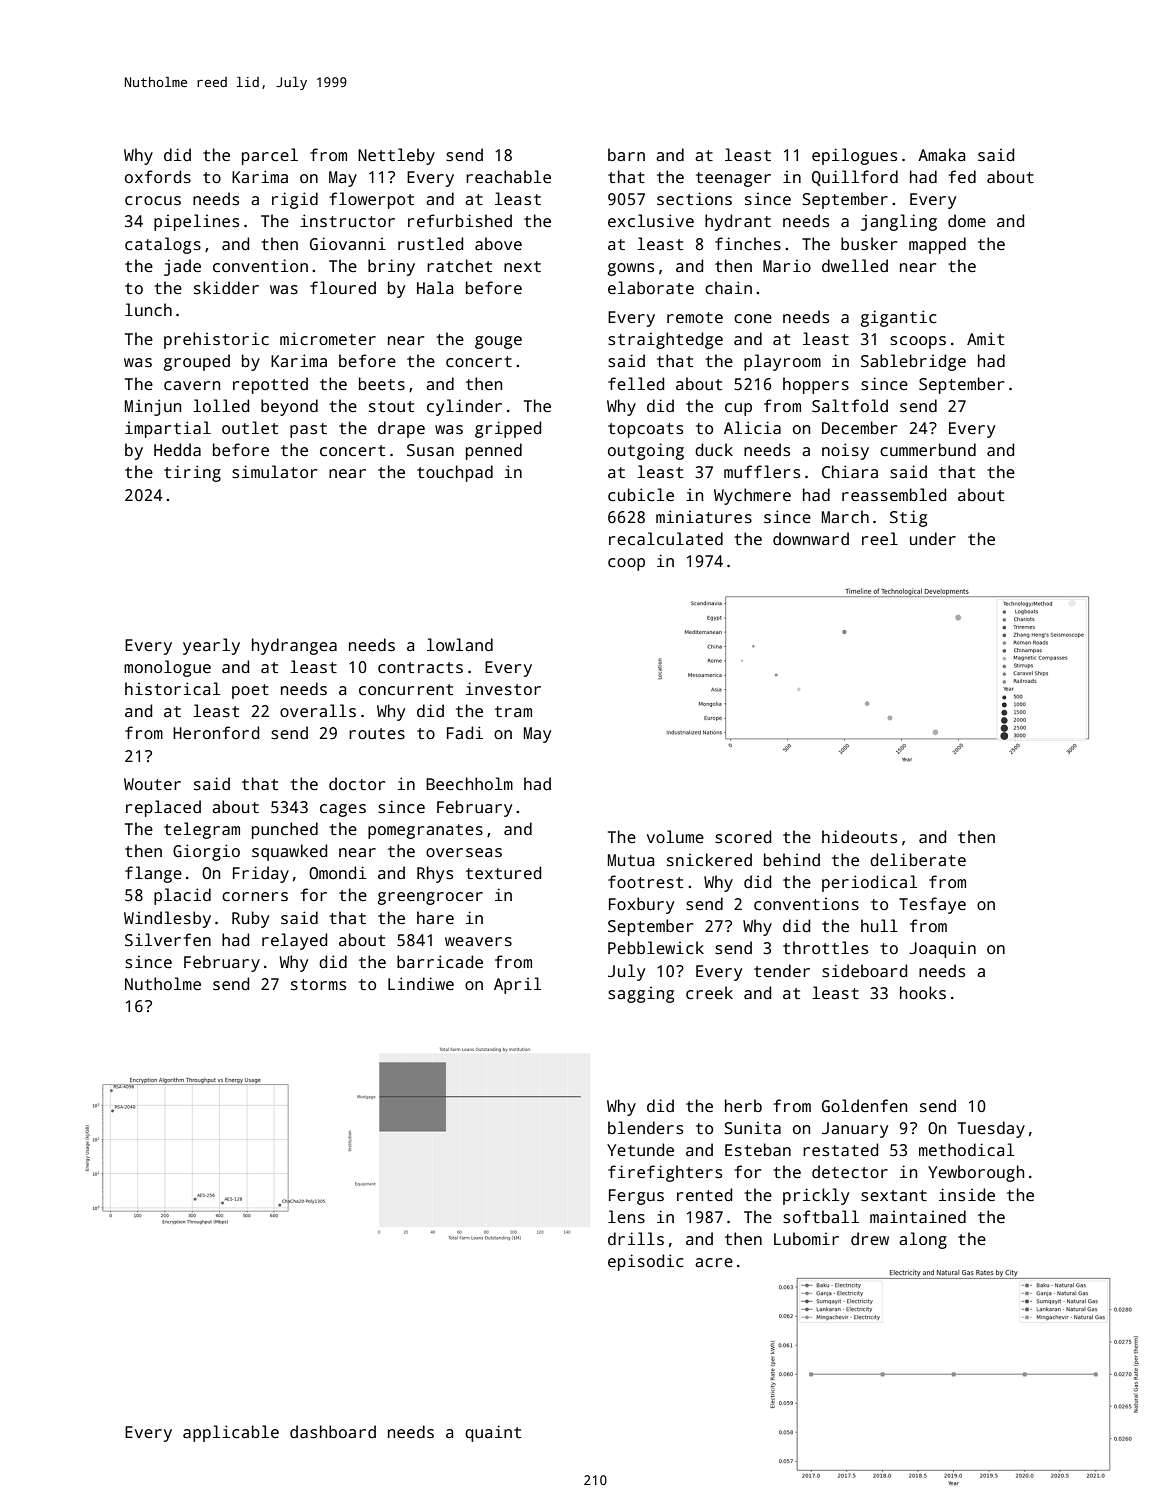 The width and height of the document is (1167, 1510). I want to click on barn, so click(626, 155).
